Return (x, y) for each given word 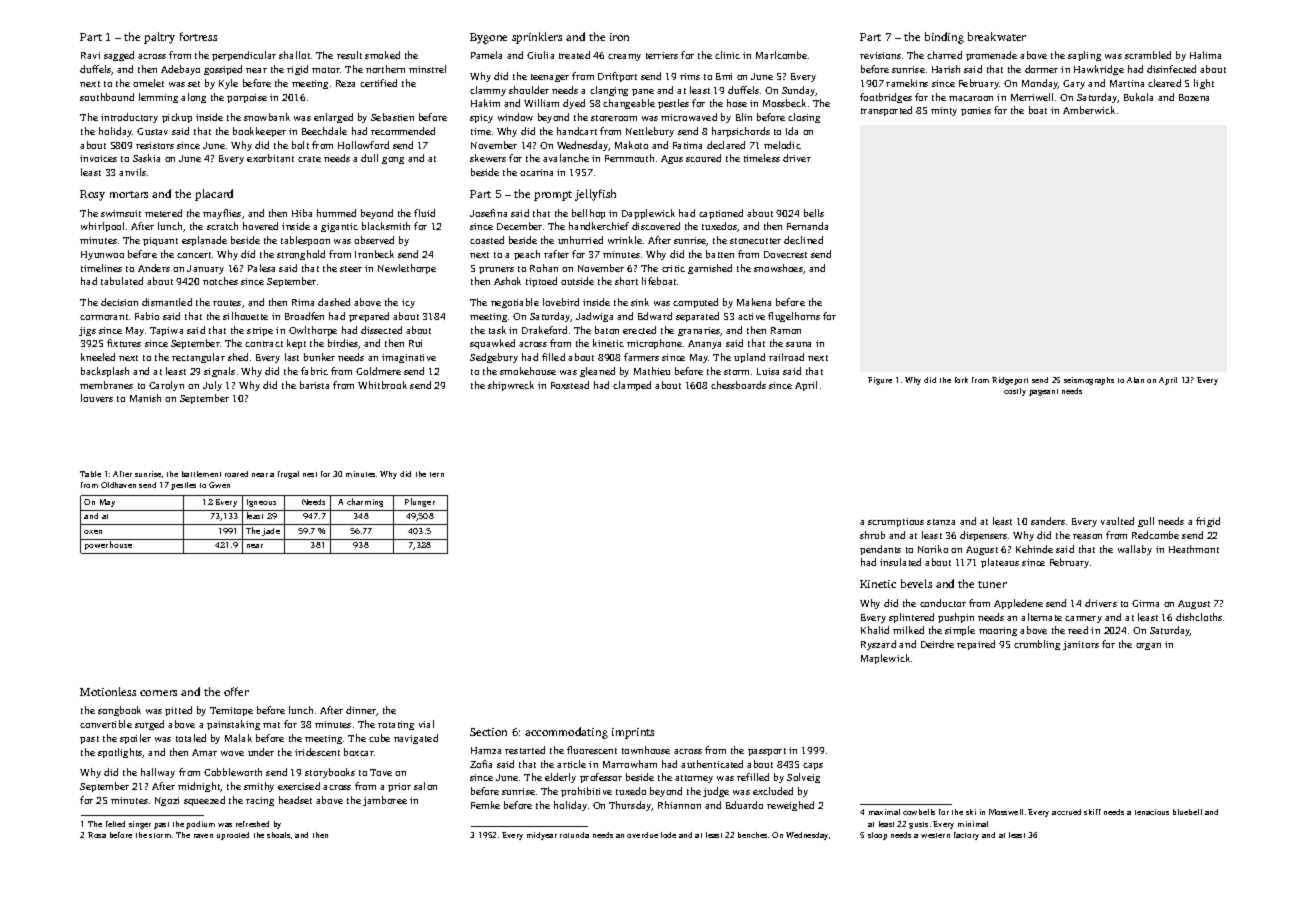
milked (908, 630)
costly (1015, 392)
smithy (259, 787)
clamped (632, 386)
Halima (1205, 55)
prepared (369, 317)
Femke (485, 805)
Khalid (875, 630)
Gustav (152, 131)
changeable (629, 104)
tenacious (1152, 812)
